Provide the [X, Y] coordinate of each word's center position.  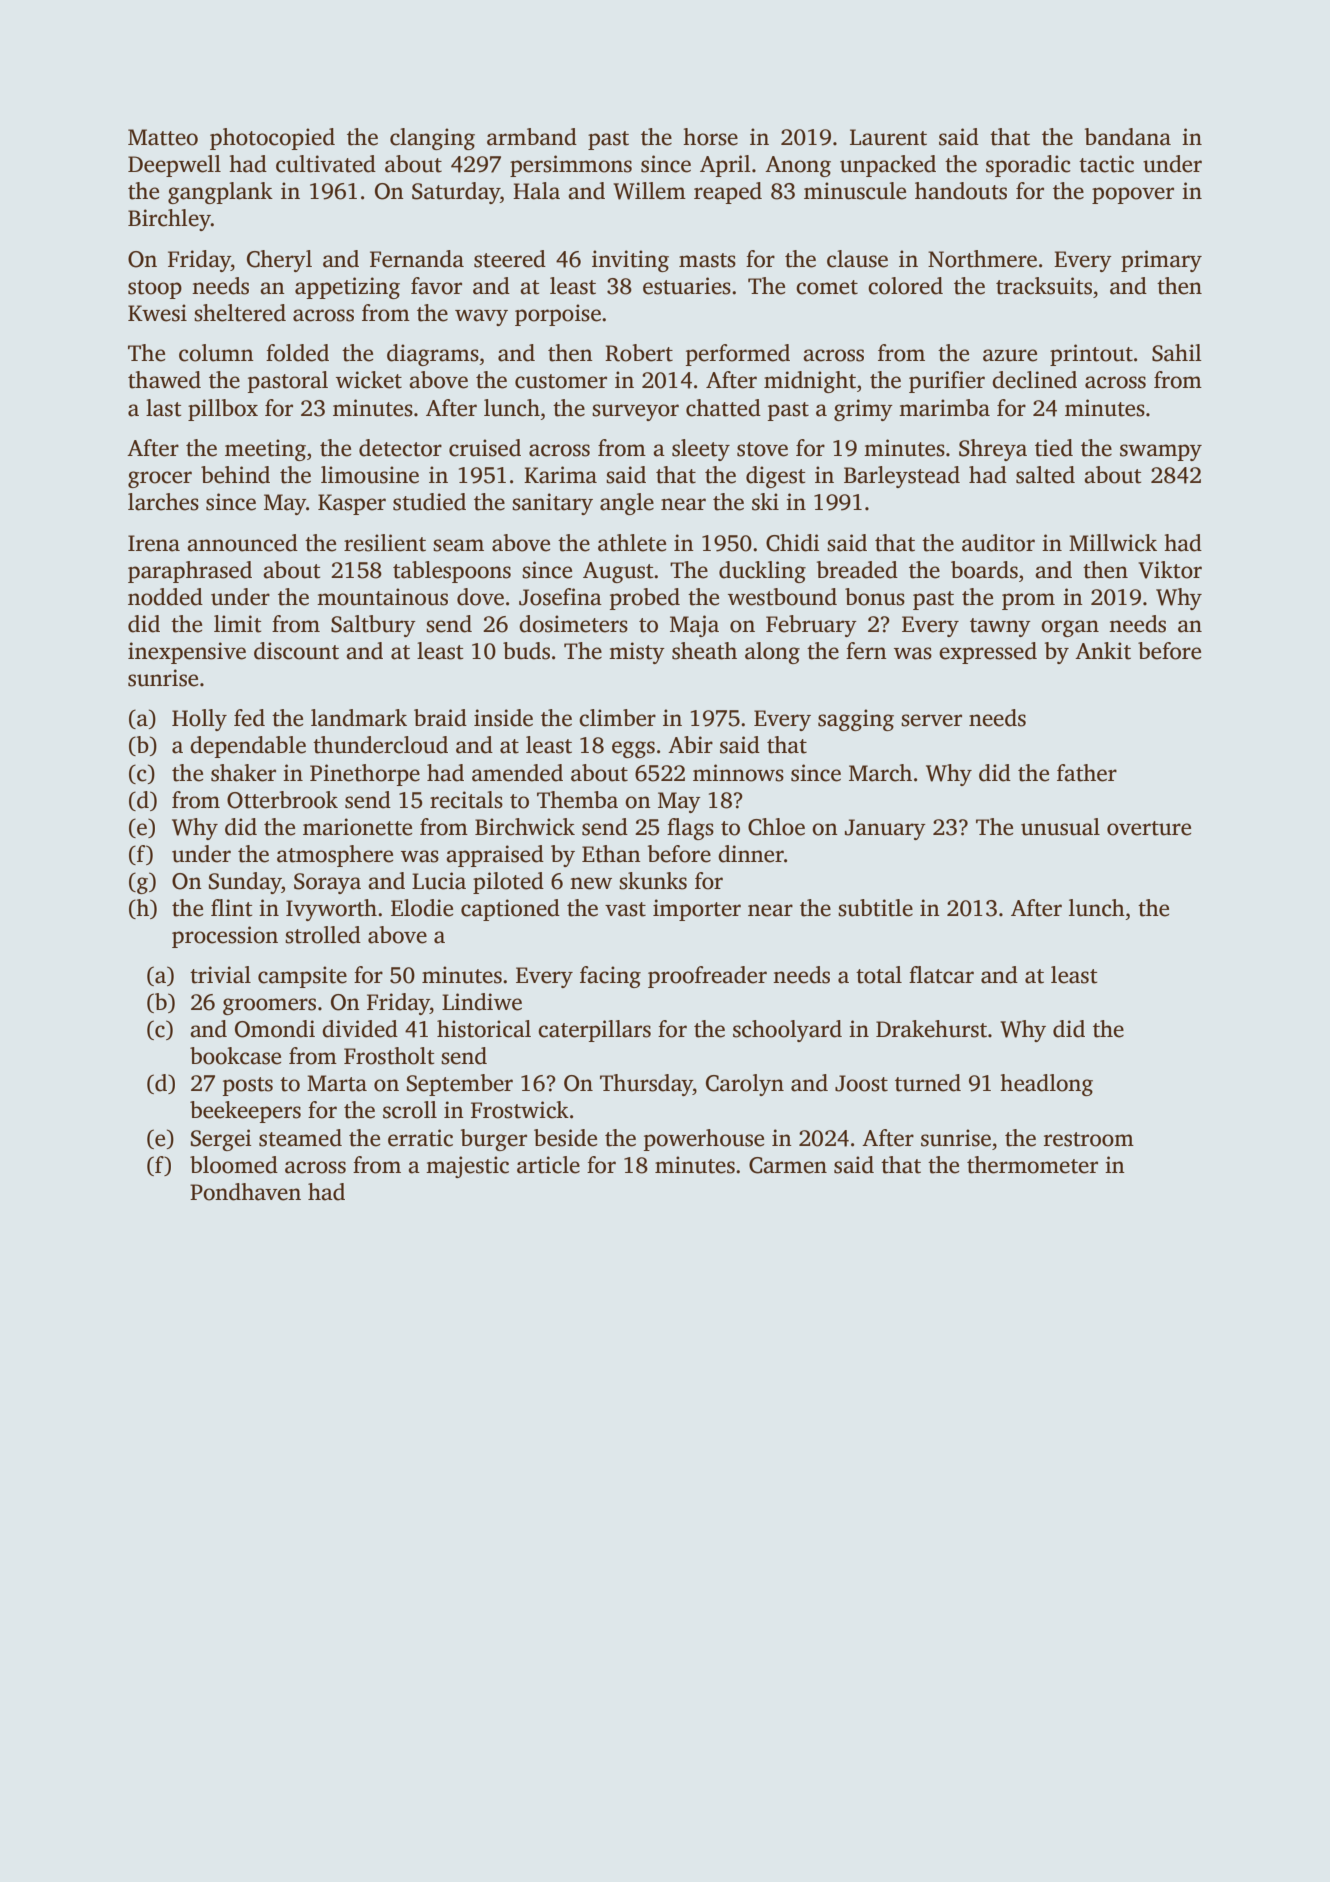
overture [1149, 828]
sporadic [1028, 166]
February [811, 626]
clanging [432, 139]
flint [231, 908]
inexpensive [187, 653]
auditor [998, 543]
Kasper [352, 504]
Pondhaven [245, 1192]
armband [532, 137]
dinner [751, 854]
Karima [560, 475]
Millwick [1113, 543]
